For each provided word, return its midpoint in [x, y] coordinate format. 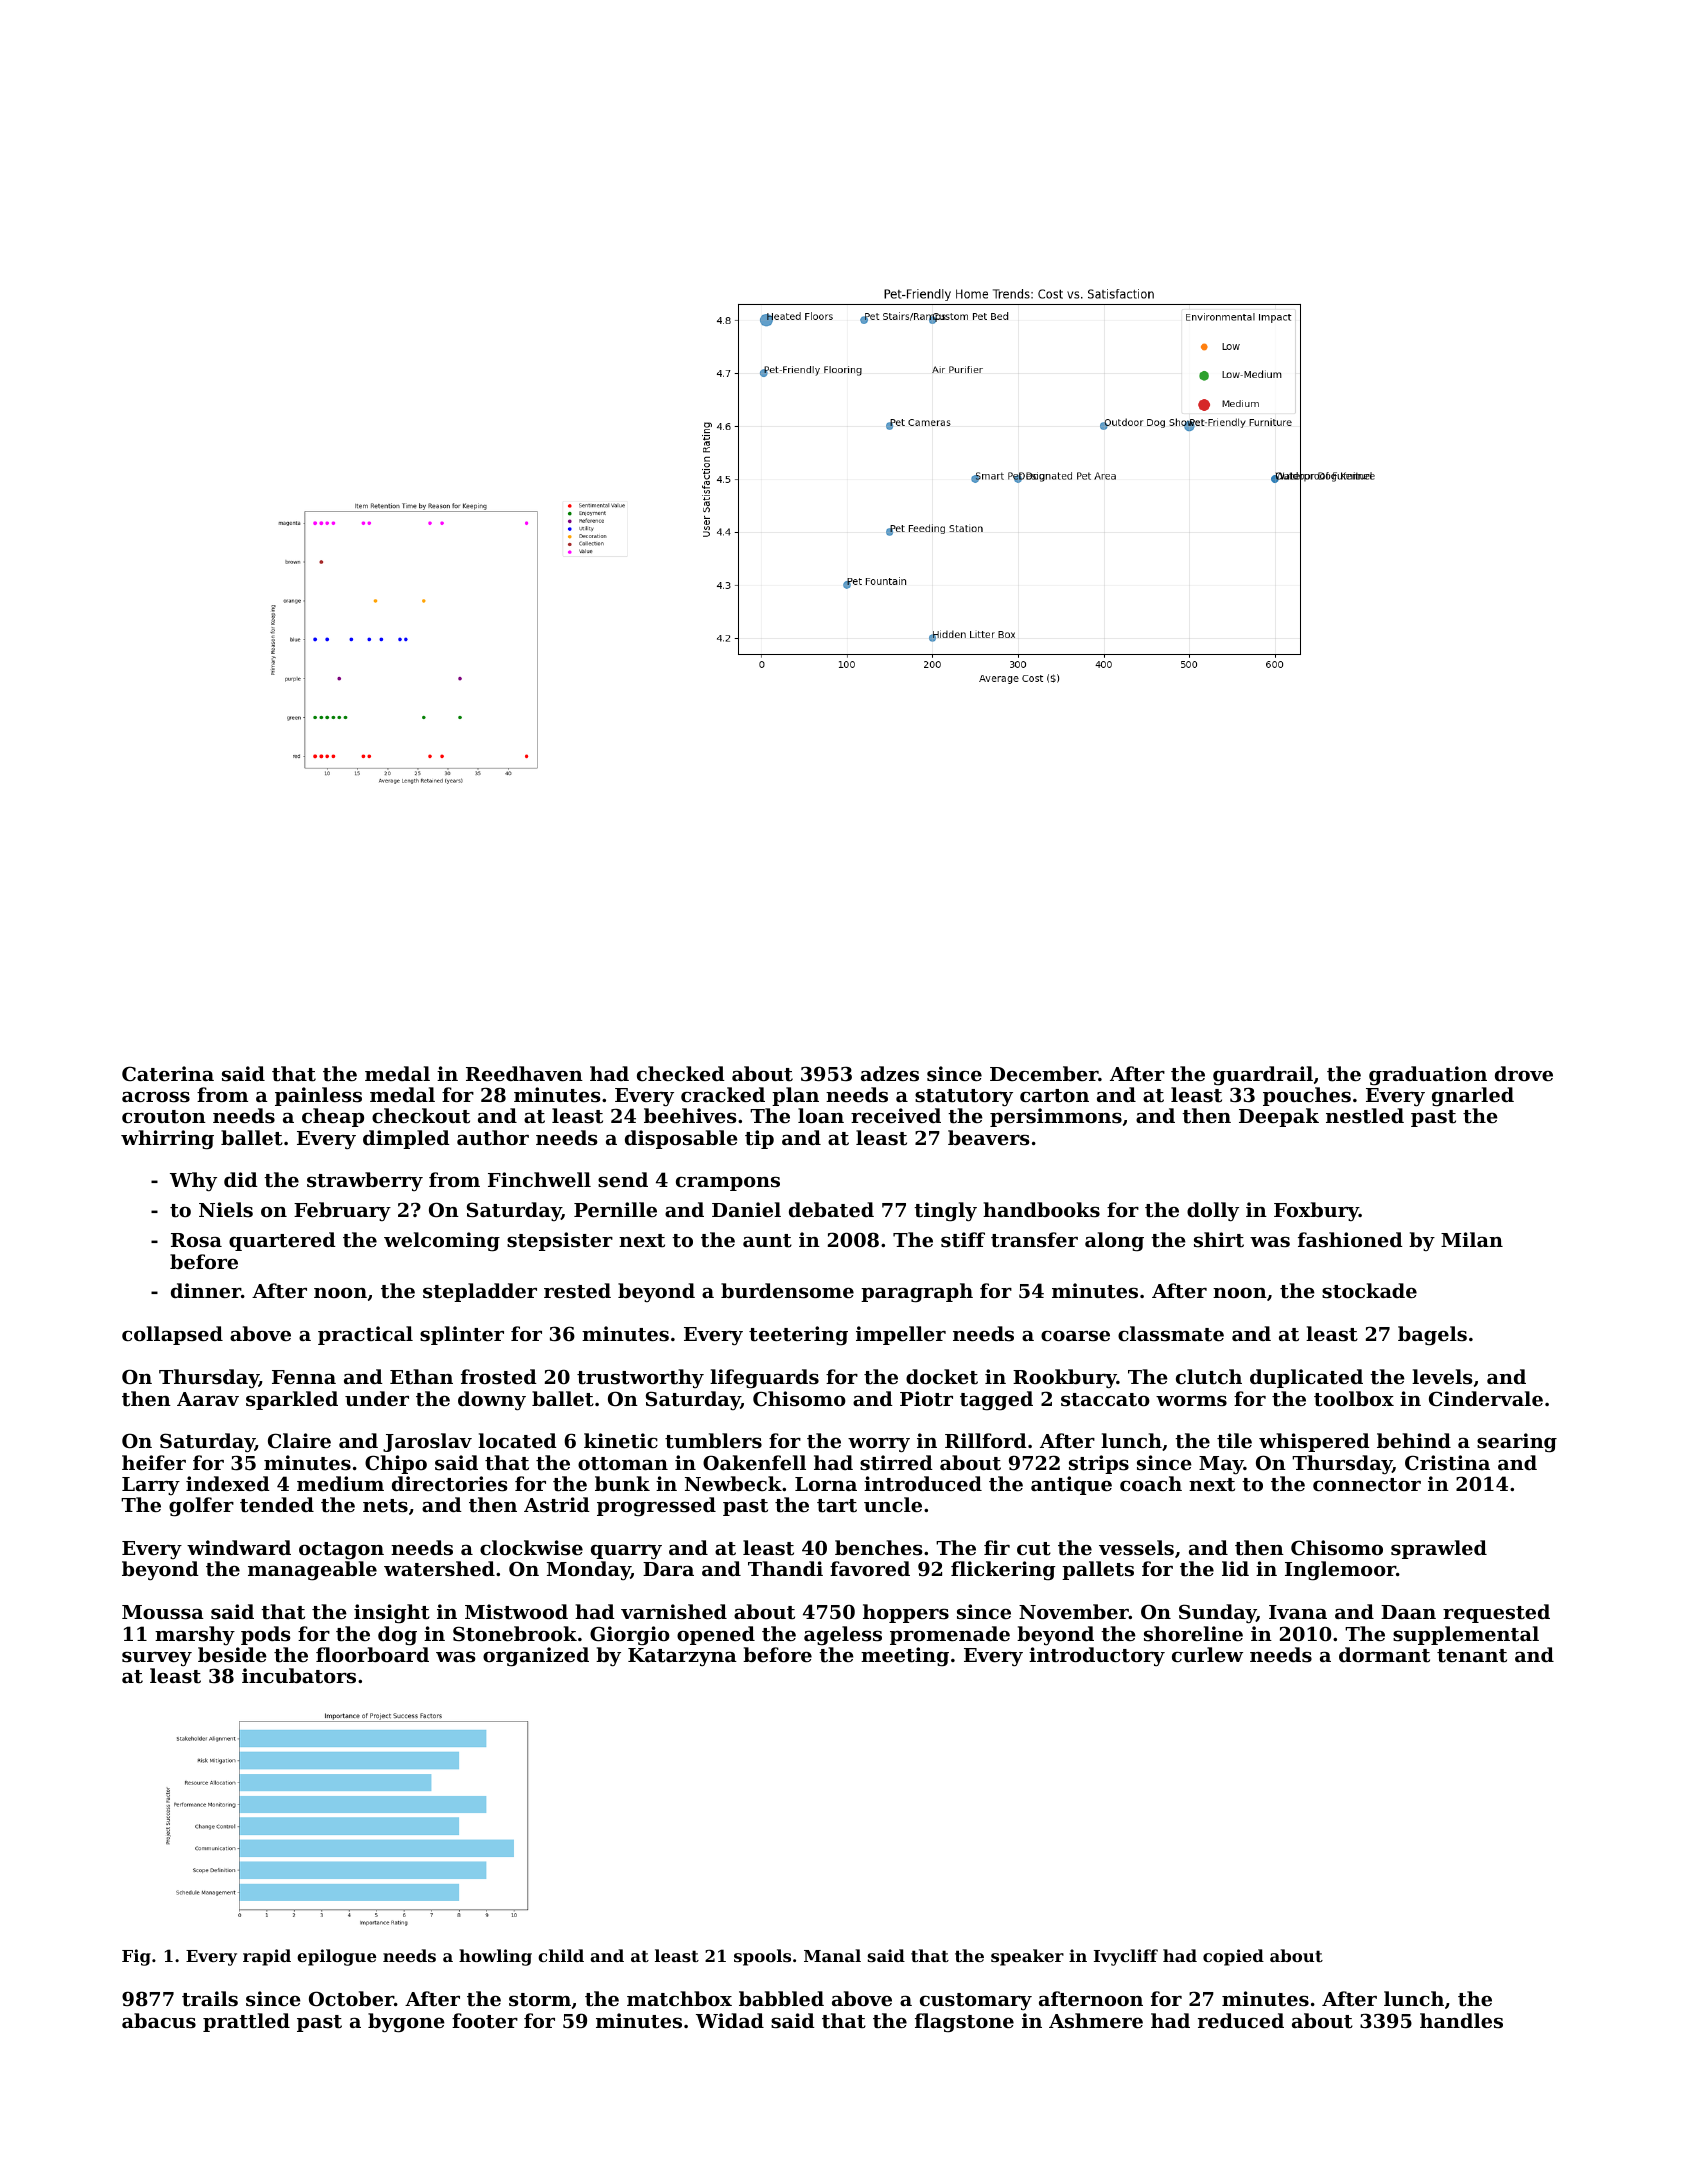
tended [277, 1505]
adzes [890, 1073]
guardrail [1263, 1076]
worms [1191, 1401]
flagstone [964, 2023]
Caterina [168, 1074]
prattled [246, 2022]
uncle [893, 1504]
